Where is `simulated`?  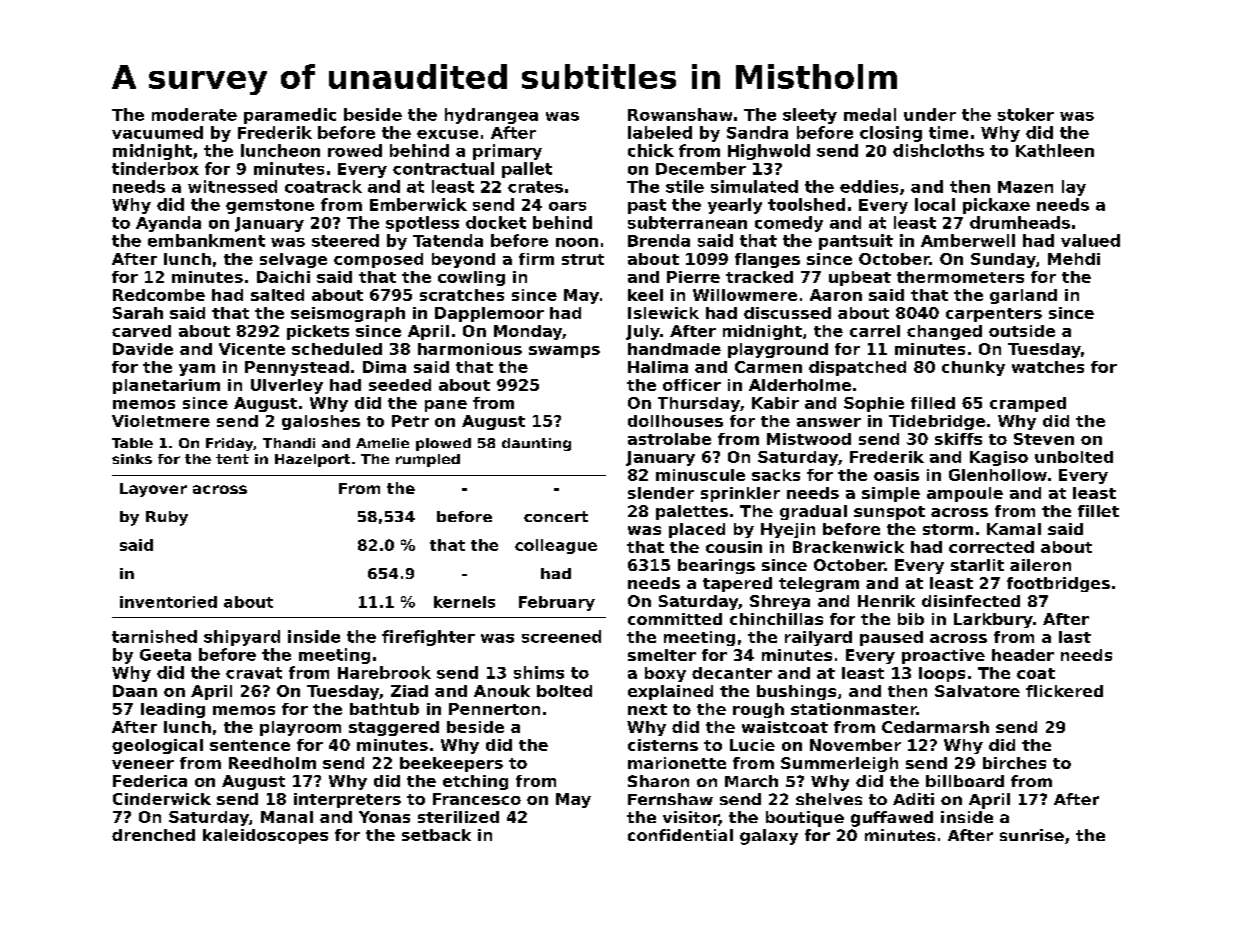 simulated is located at coordinates (754, 186).
